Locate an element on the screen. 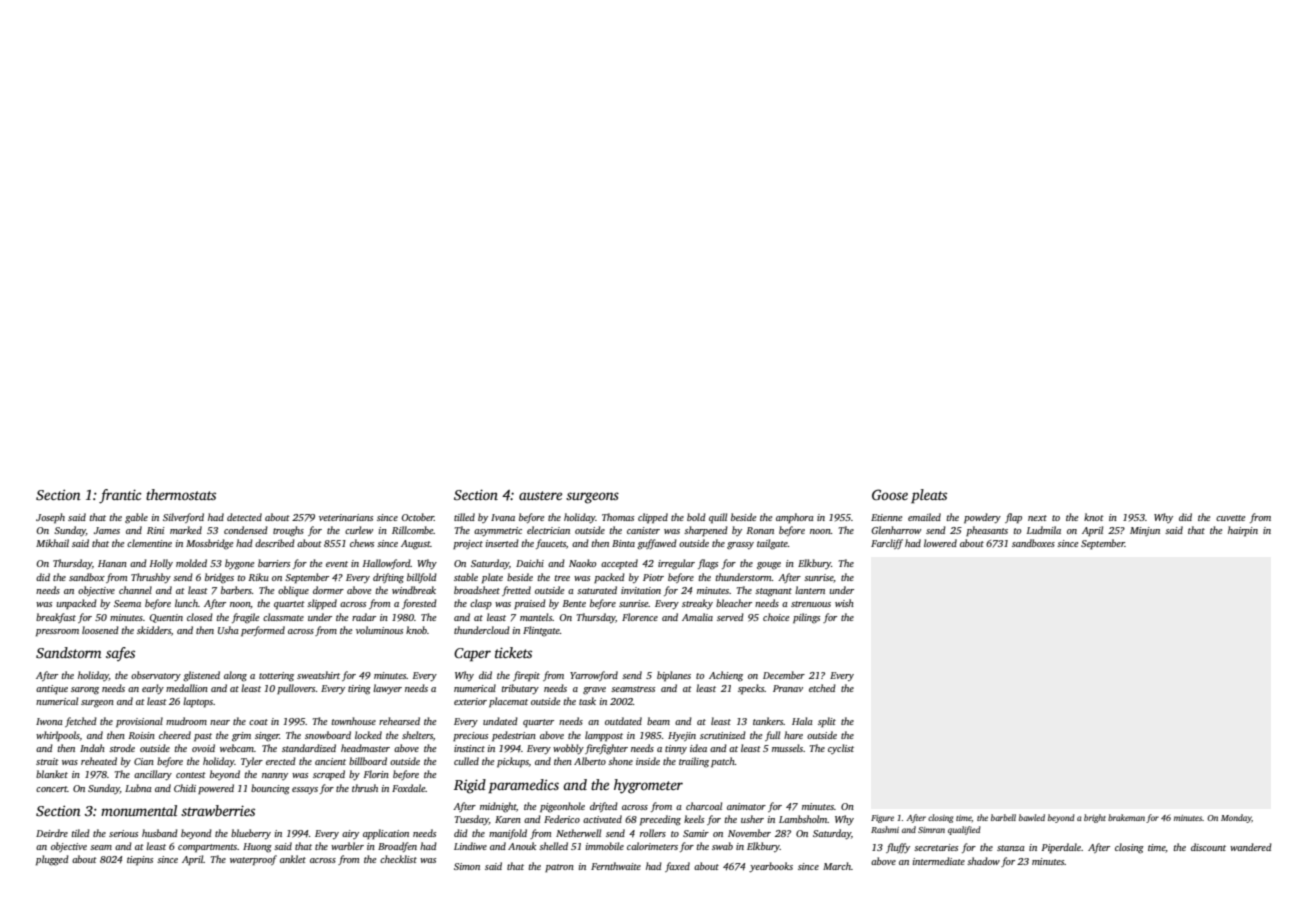  Monday is located at coordinates (1236, 818).
